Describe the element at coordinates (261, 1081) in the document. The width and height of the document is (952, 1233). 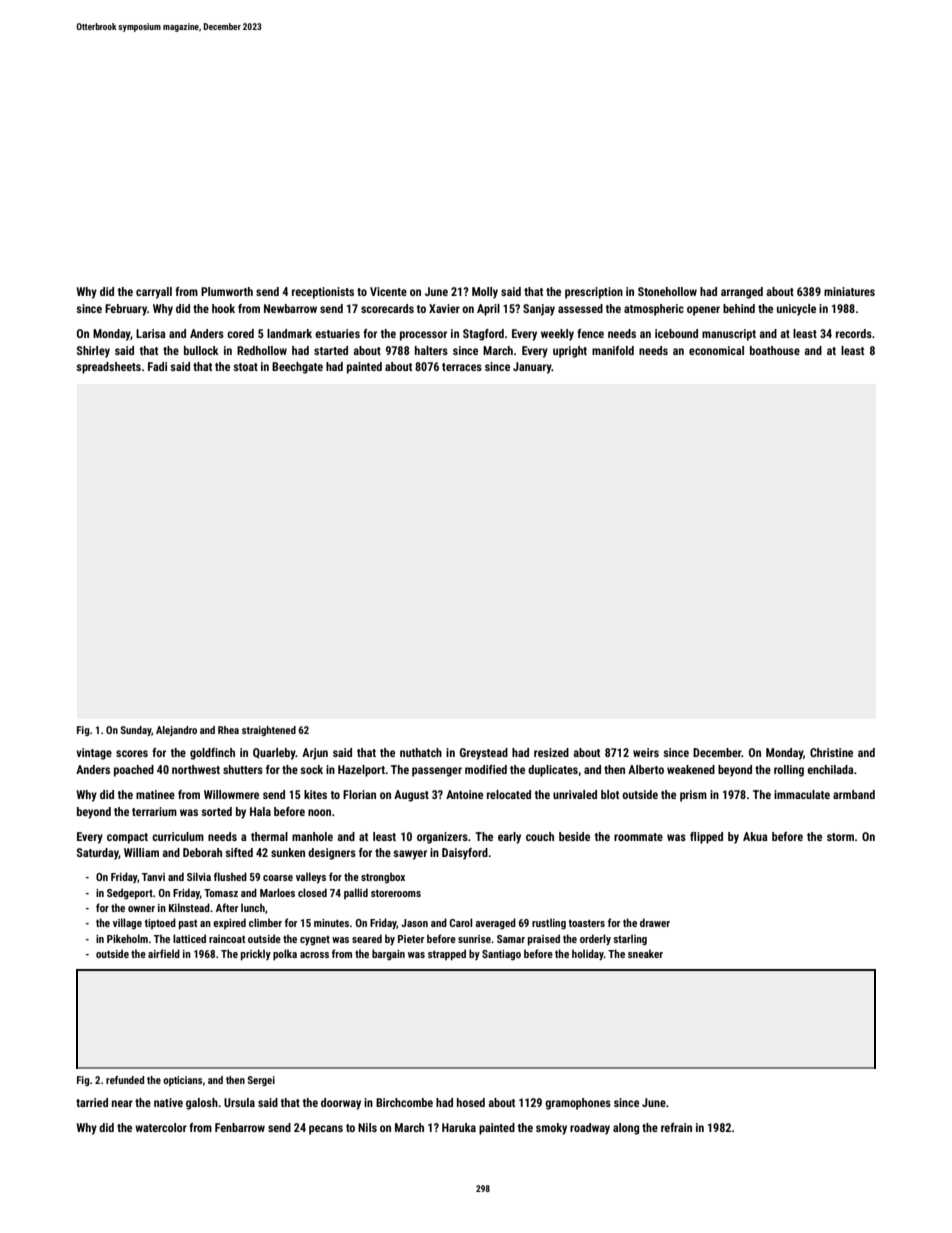
I see `Sergei` at that location.
